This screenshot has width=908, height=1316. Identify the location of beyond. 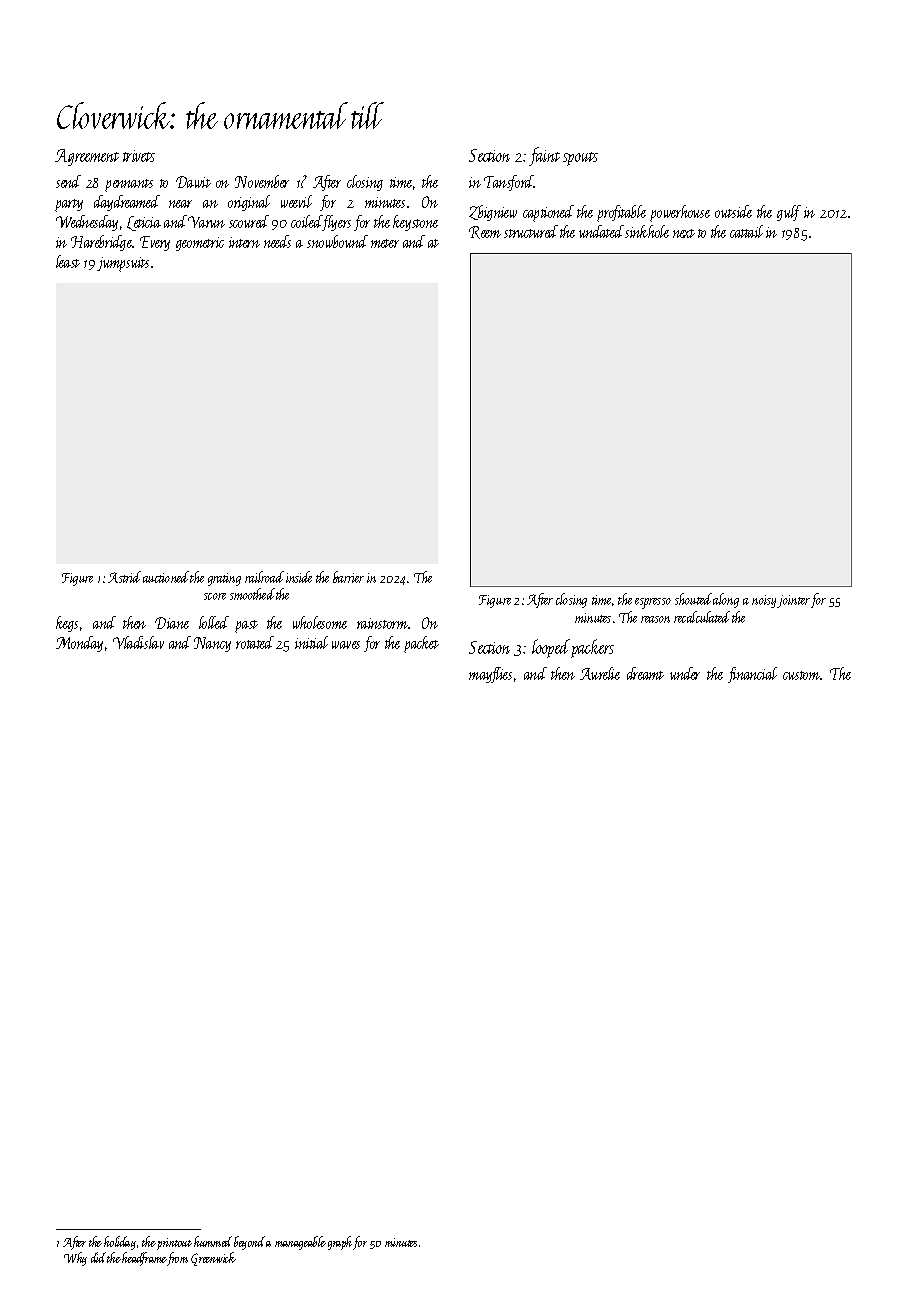
(249, 1243).
